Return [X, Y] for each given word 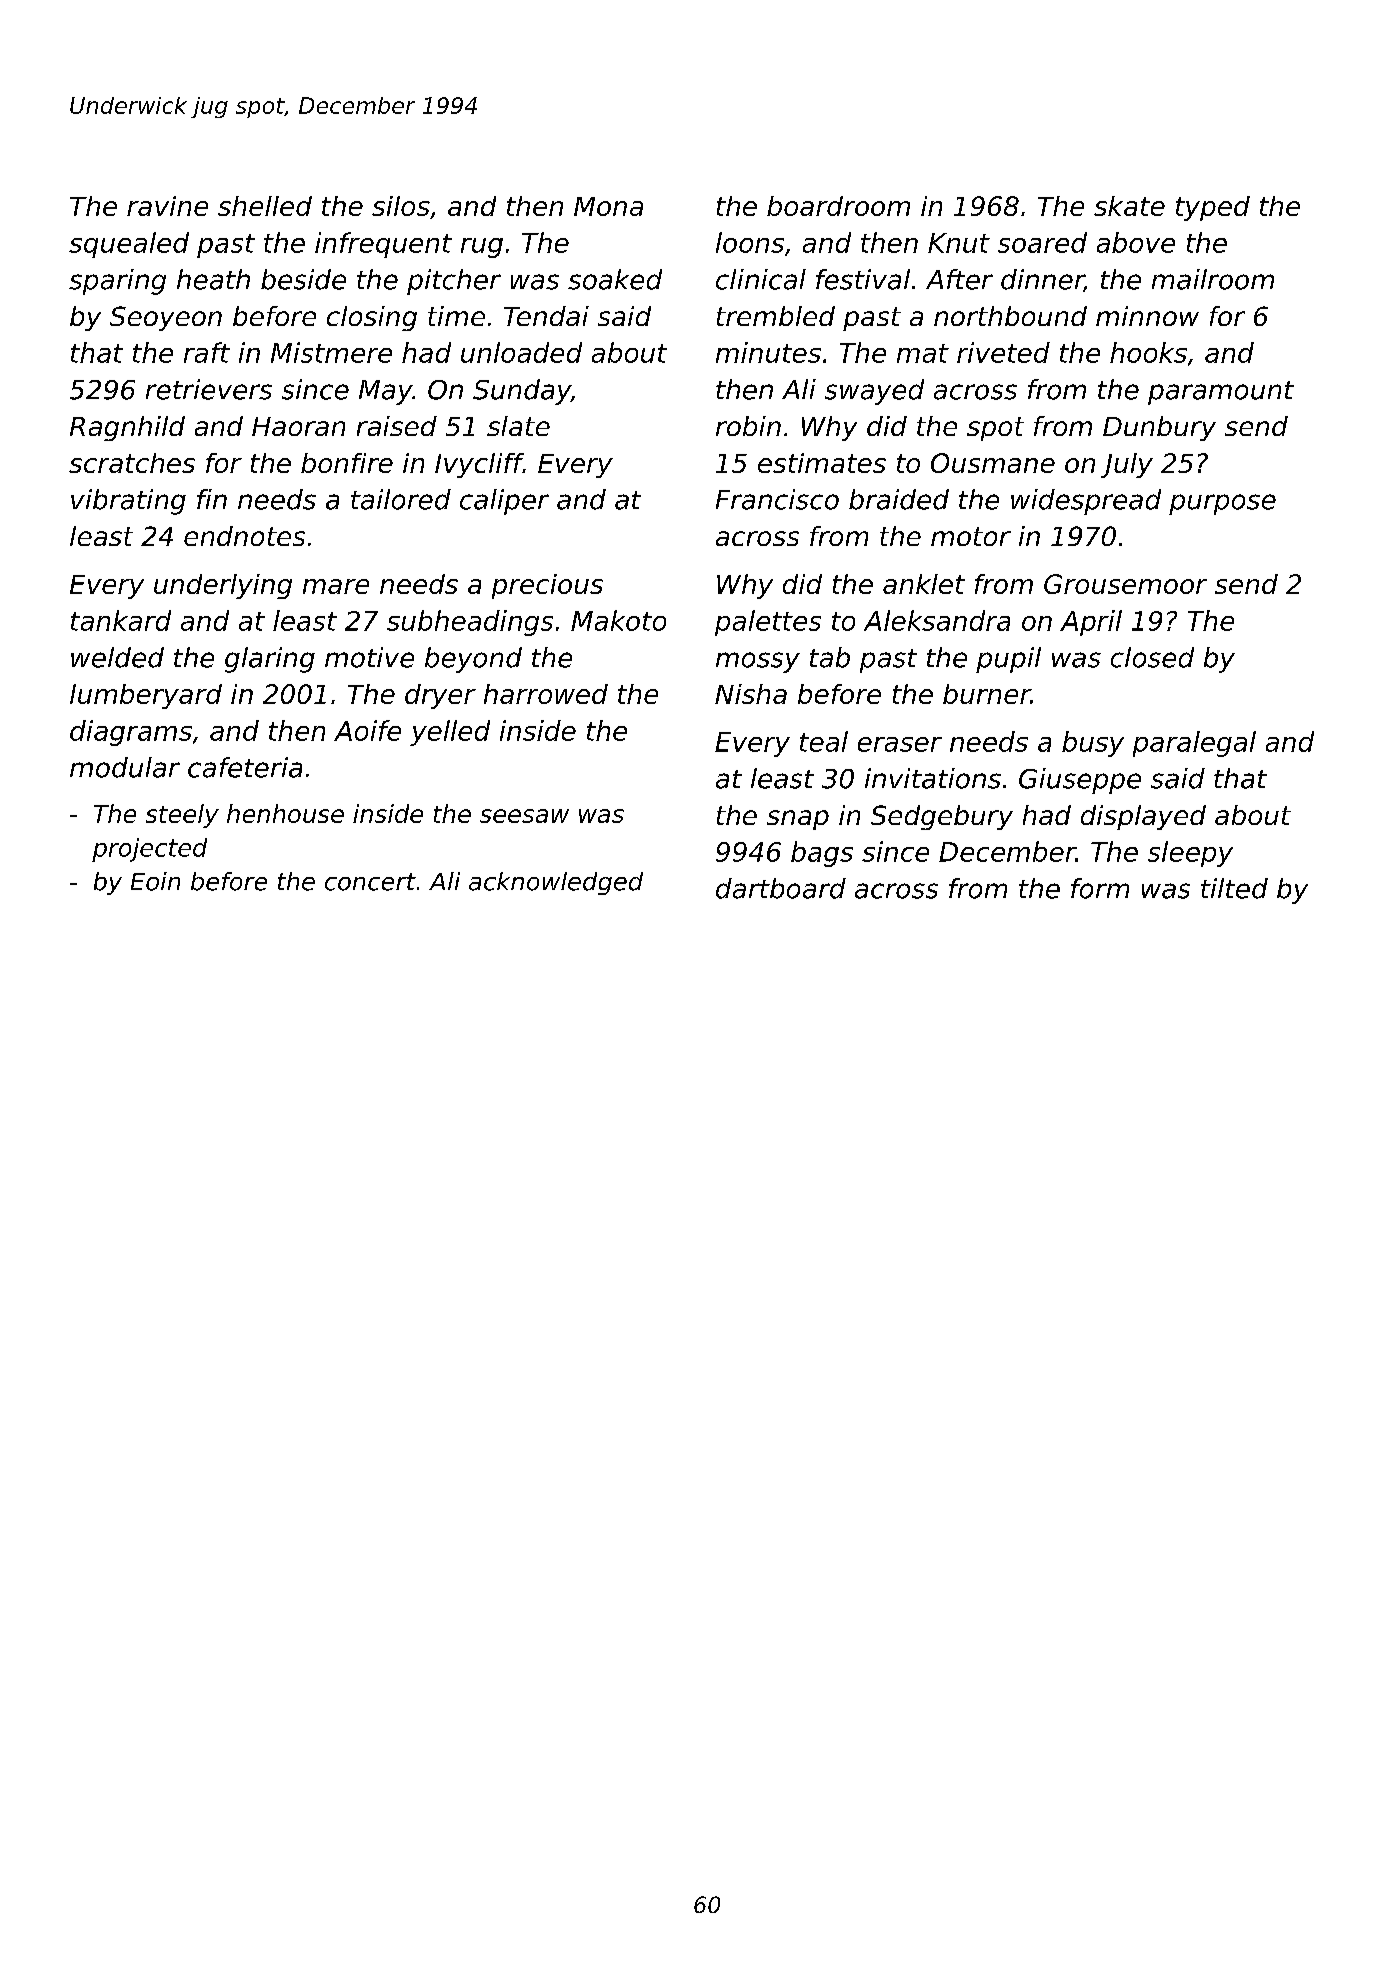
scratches [132, 463]
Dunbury [1159, 428]
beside [303, 279]
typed [1213, 208]
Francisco [777, 499]
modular [125, 767]
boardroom [838, 206]
